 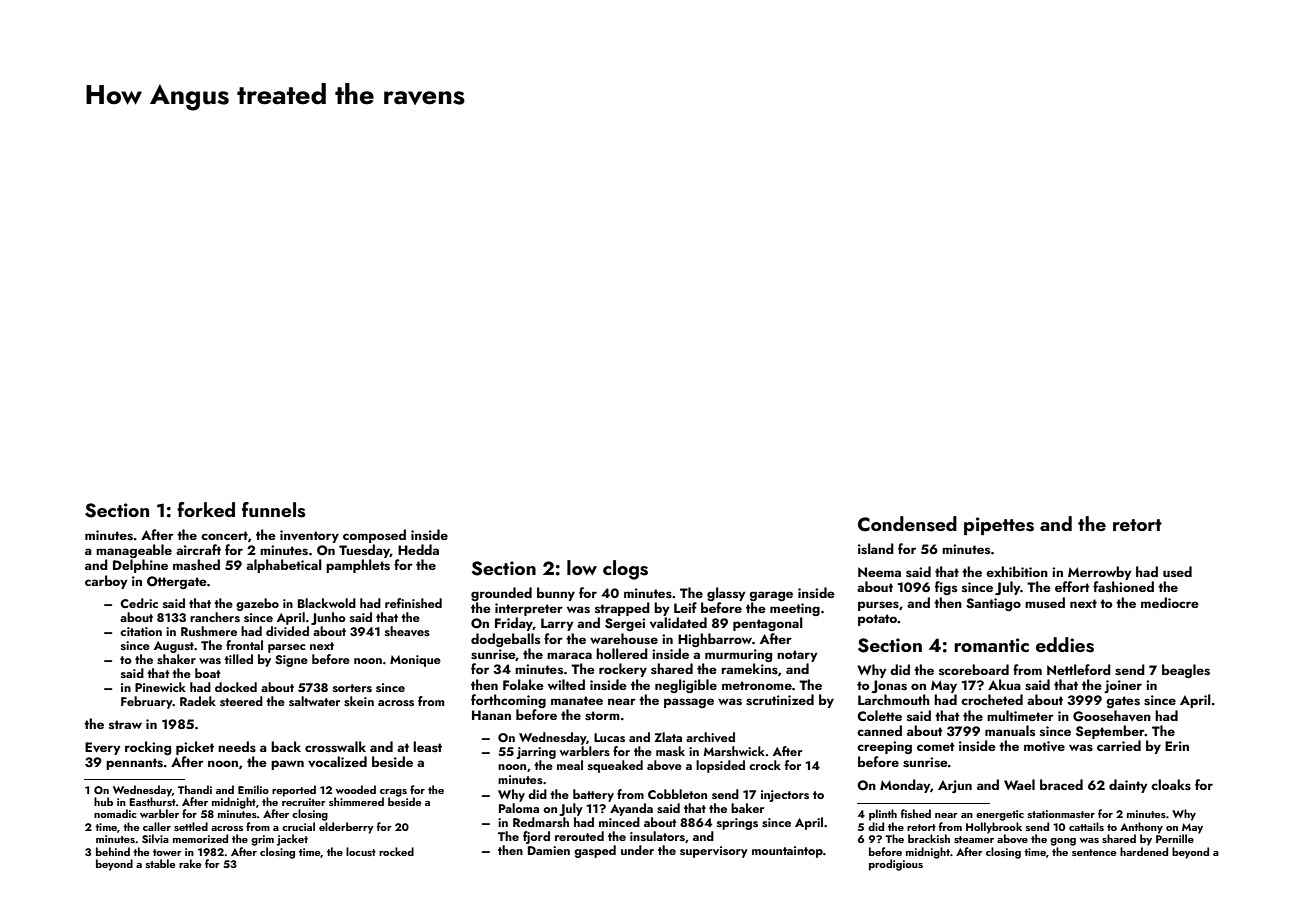 What do you see at coordinates (274, 510) in the page?
I see `funnels` at bounding box center [274, 510].
